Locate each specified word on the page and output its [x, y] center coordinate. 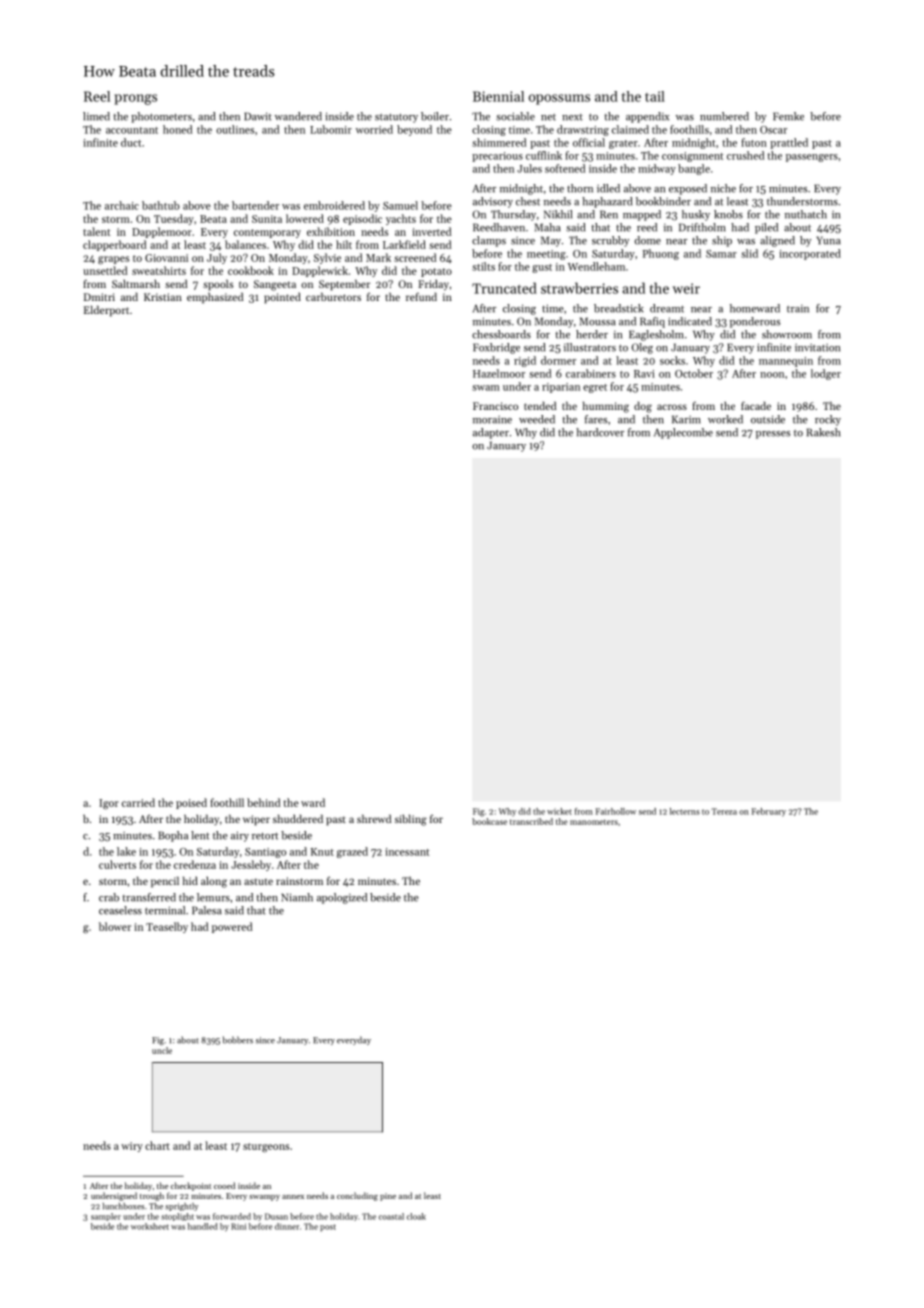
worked [725, 419]
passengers [812, 158]
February [769, 812]
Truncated [504, 288]
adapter [491, 433]
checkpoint [191, 1186]
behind [263, 802]
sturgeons [266, 1148]
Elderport [106, 311]
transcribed [531, 821]
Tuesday [174, 219]
